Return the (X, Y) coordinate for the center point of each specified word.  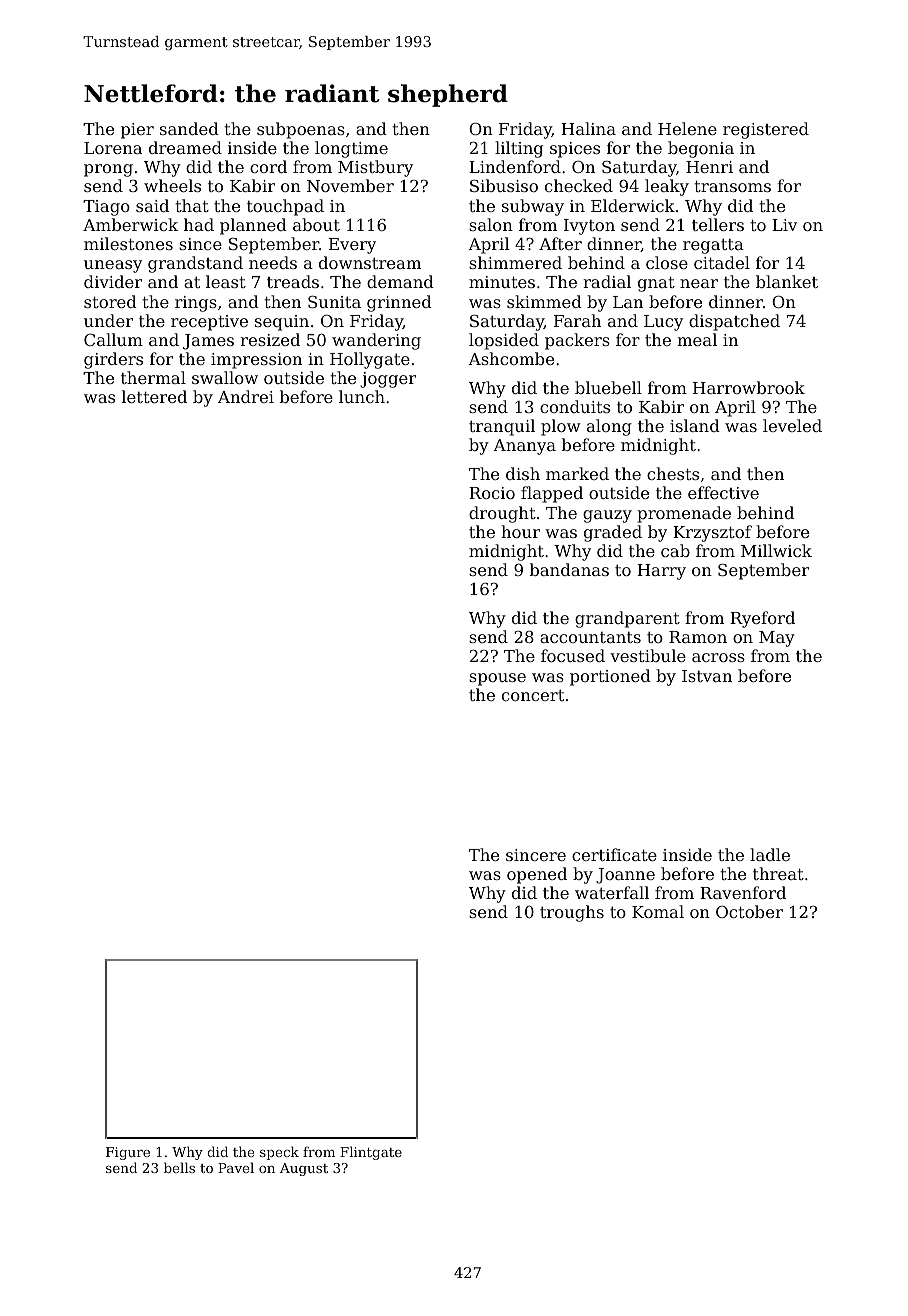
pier (137, 131)
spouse (497, 679)
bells (179, 1167)
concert (533, 695)
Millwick (776, 550)
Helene (687, 128)
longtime (351, 149)
